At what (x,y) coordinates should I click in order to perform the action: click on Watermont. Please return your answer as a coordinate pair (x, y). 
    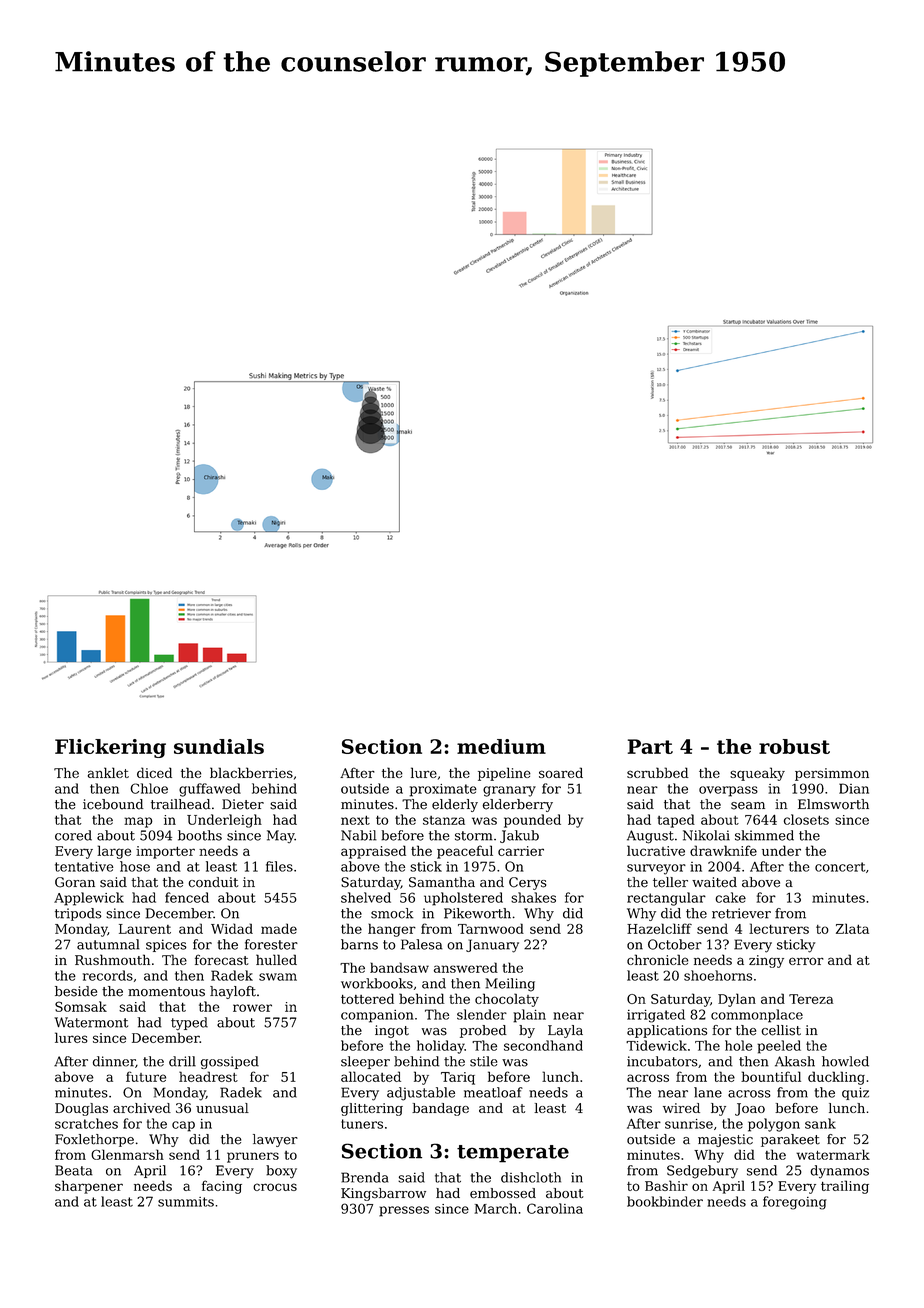
    Looking at the image, I should click on (91, 1022).
